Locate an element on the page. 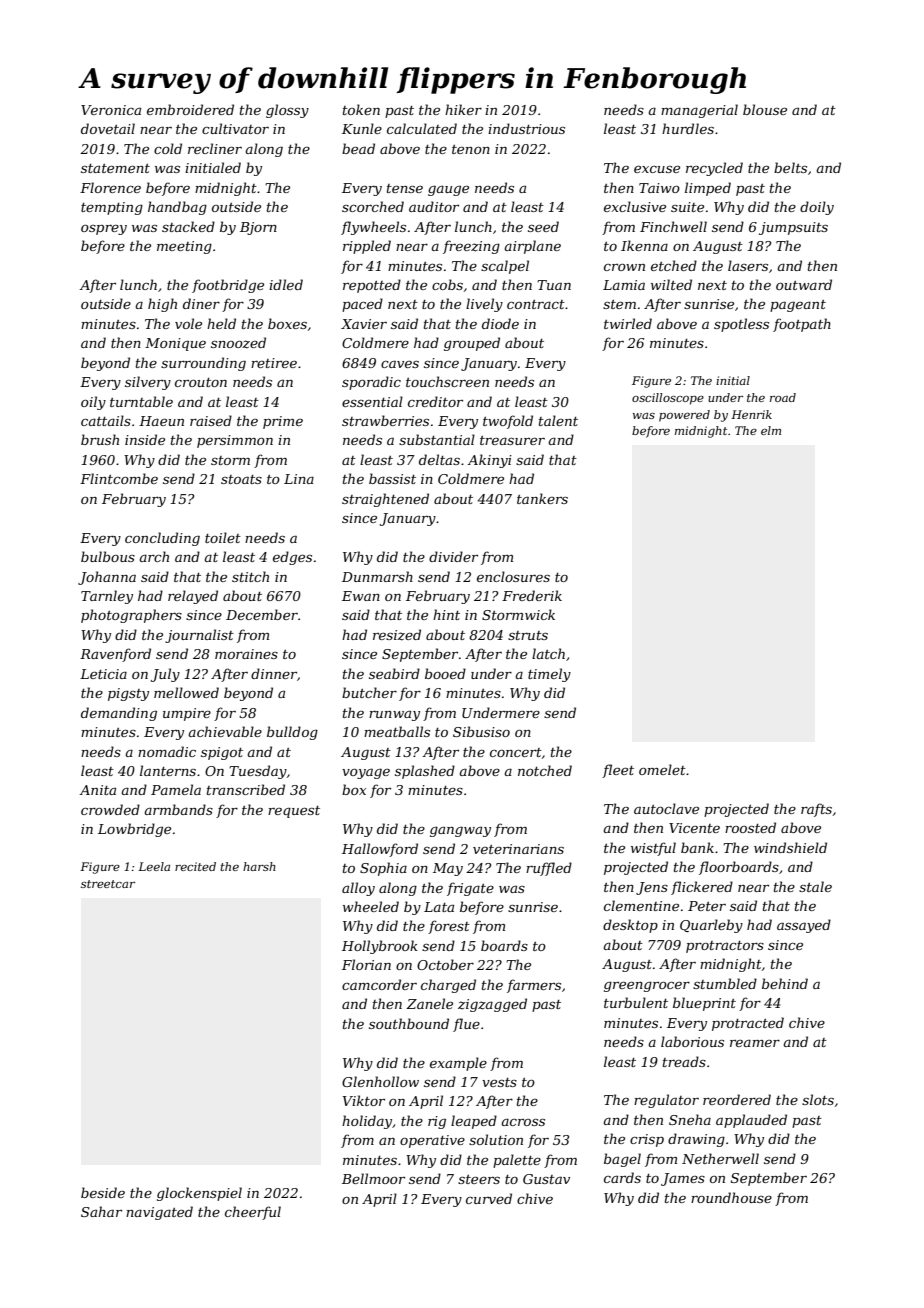 The image size is (924, 1308). persimmon is located at coordinates (235, 441).
